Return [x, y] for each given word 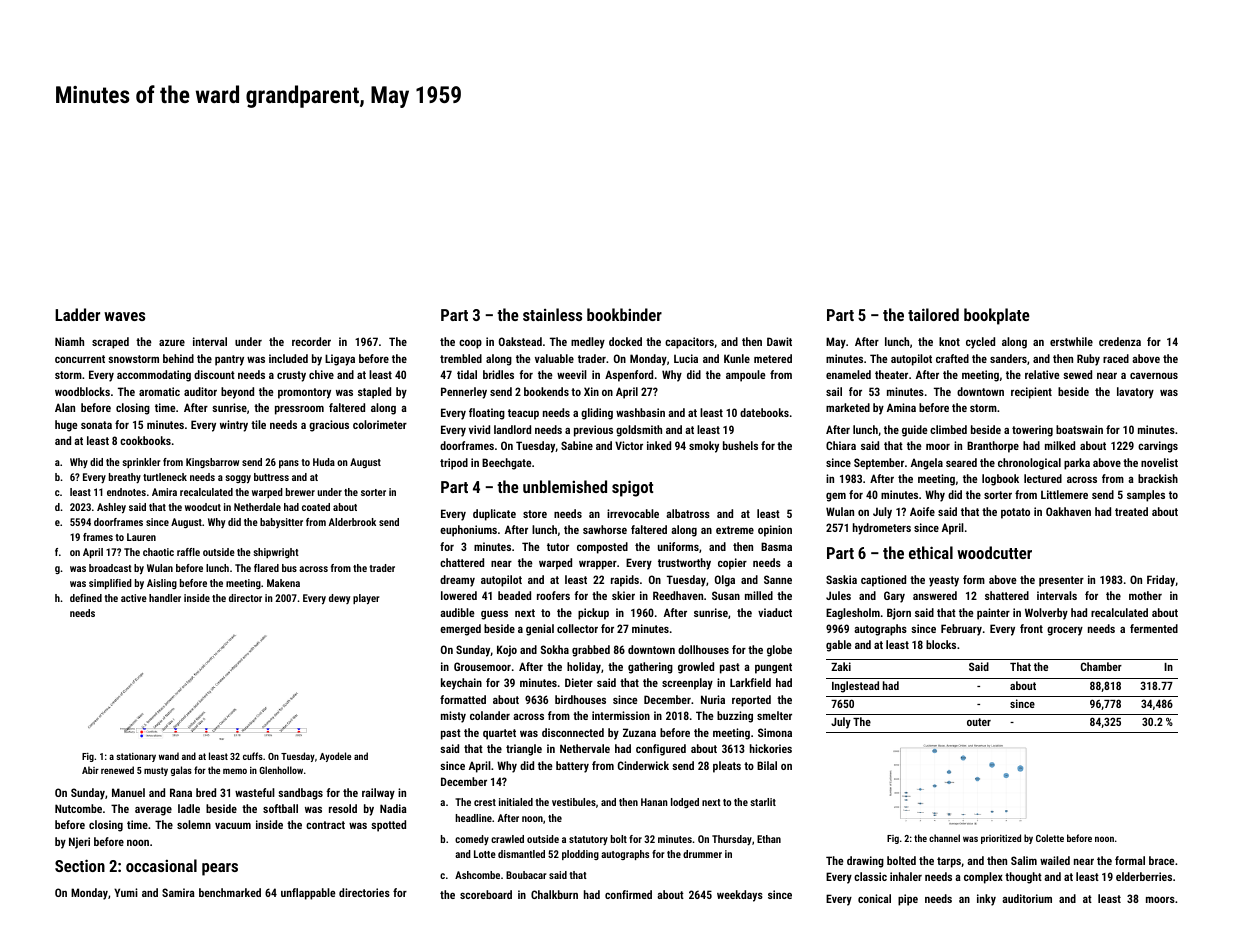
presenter [1061, 581]
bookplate [997, 316]
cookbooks [145, 440]
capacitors [689, 343]
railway [378, 794]
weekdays [740, 896]
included [288, 358]
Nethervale [585, 748]
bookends [546, 391]
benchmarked [230, 892]
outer [979, 722]
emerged [460, 630]
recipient [1031, 393]
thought [1023, 878]
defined [86, 598]
